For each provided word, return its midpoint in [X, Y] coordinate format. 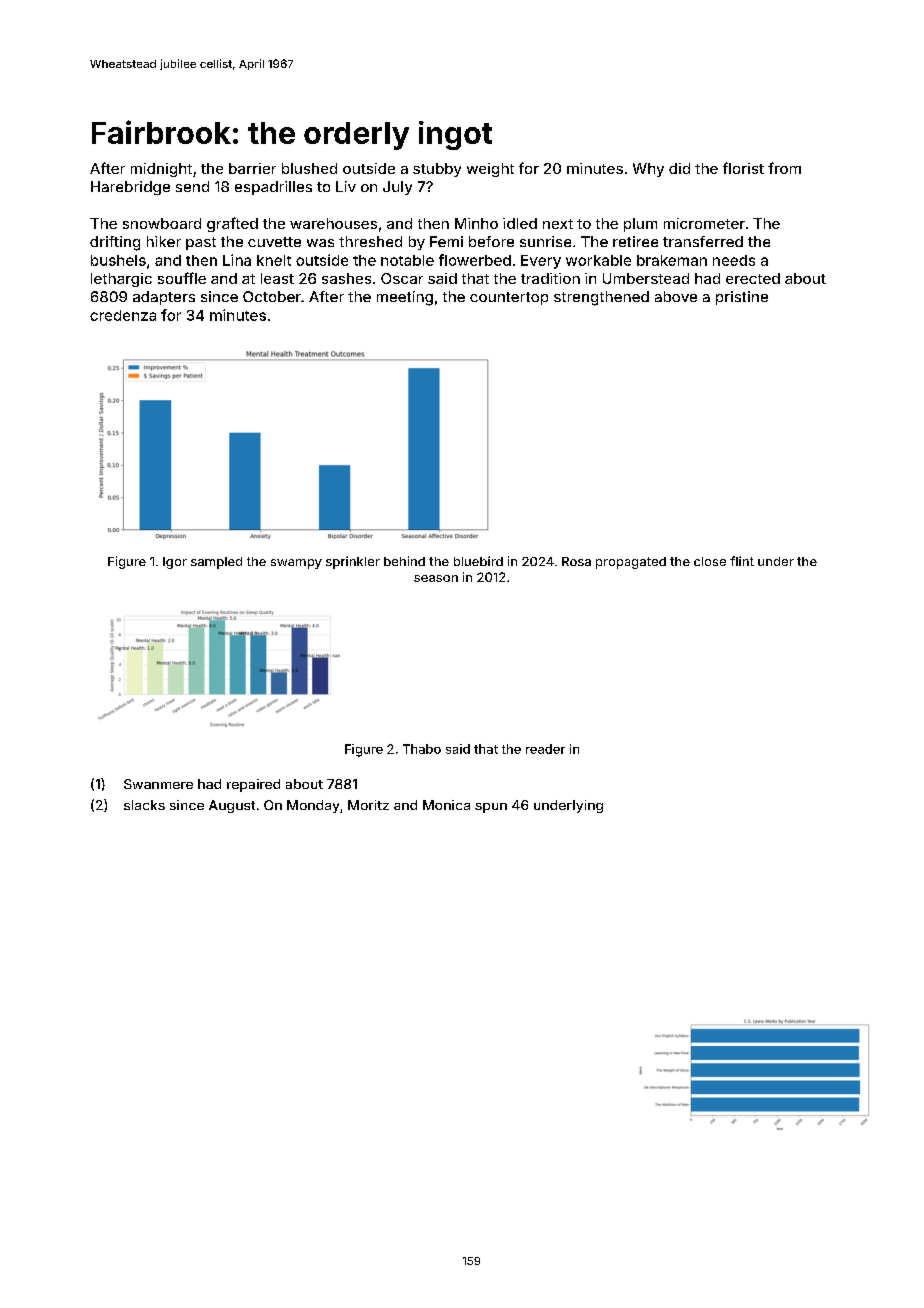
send [192, 186]
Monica [446, 805]
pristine [742, 298]
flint [742, 561]
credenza [123, 315]
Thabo [422, 749]
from [784, 168]
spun [491, 808]
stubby [437, 170]
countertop [509, 298]
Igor [175, 563]
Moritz [368, 805]
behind [404, 561]
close [710, 561]
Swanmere [158, 784]
